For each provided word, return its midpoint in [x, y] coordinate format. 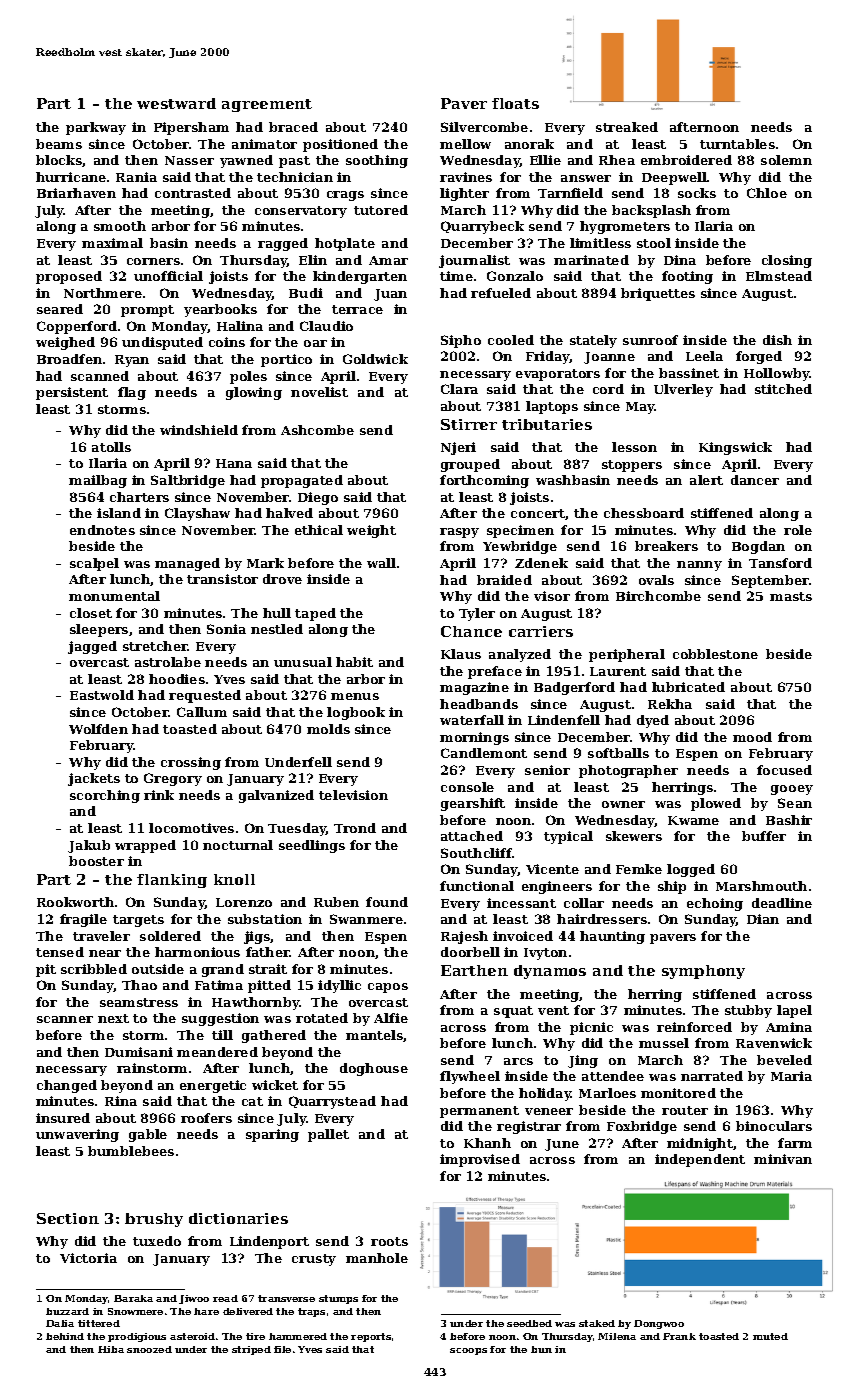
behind [65, 1336]
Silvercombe [484, 127]
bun [541, 1349]
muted [770, 1336]
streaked [627, 127]
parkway [96, 128]
